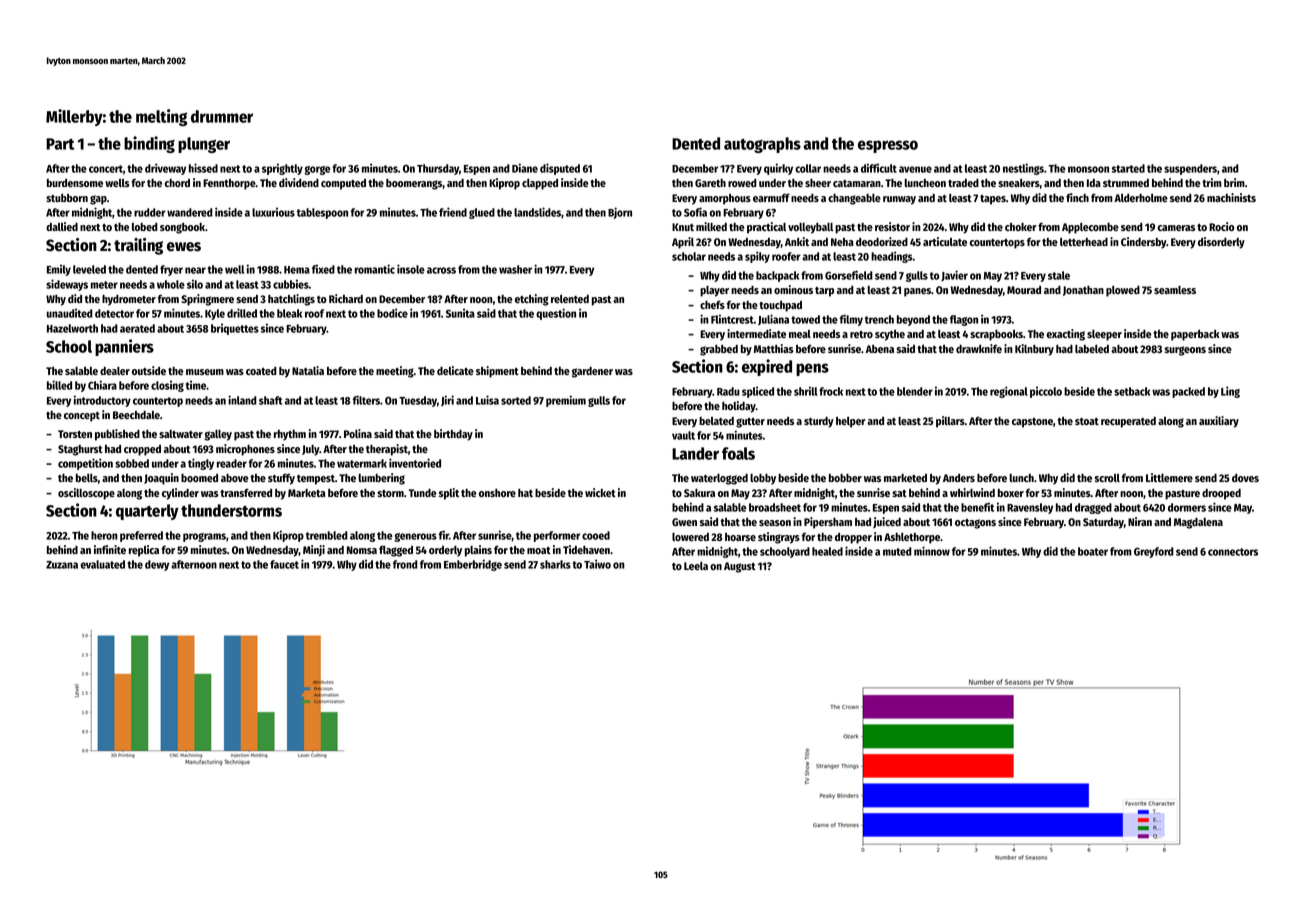 The image size is (1308, 924). Describe the element at coordinates (725, 199) in the screenshot. I see `amorphous` at that location.
